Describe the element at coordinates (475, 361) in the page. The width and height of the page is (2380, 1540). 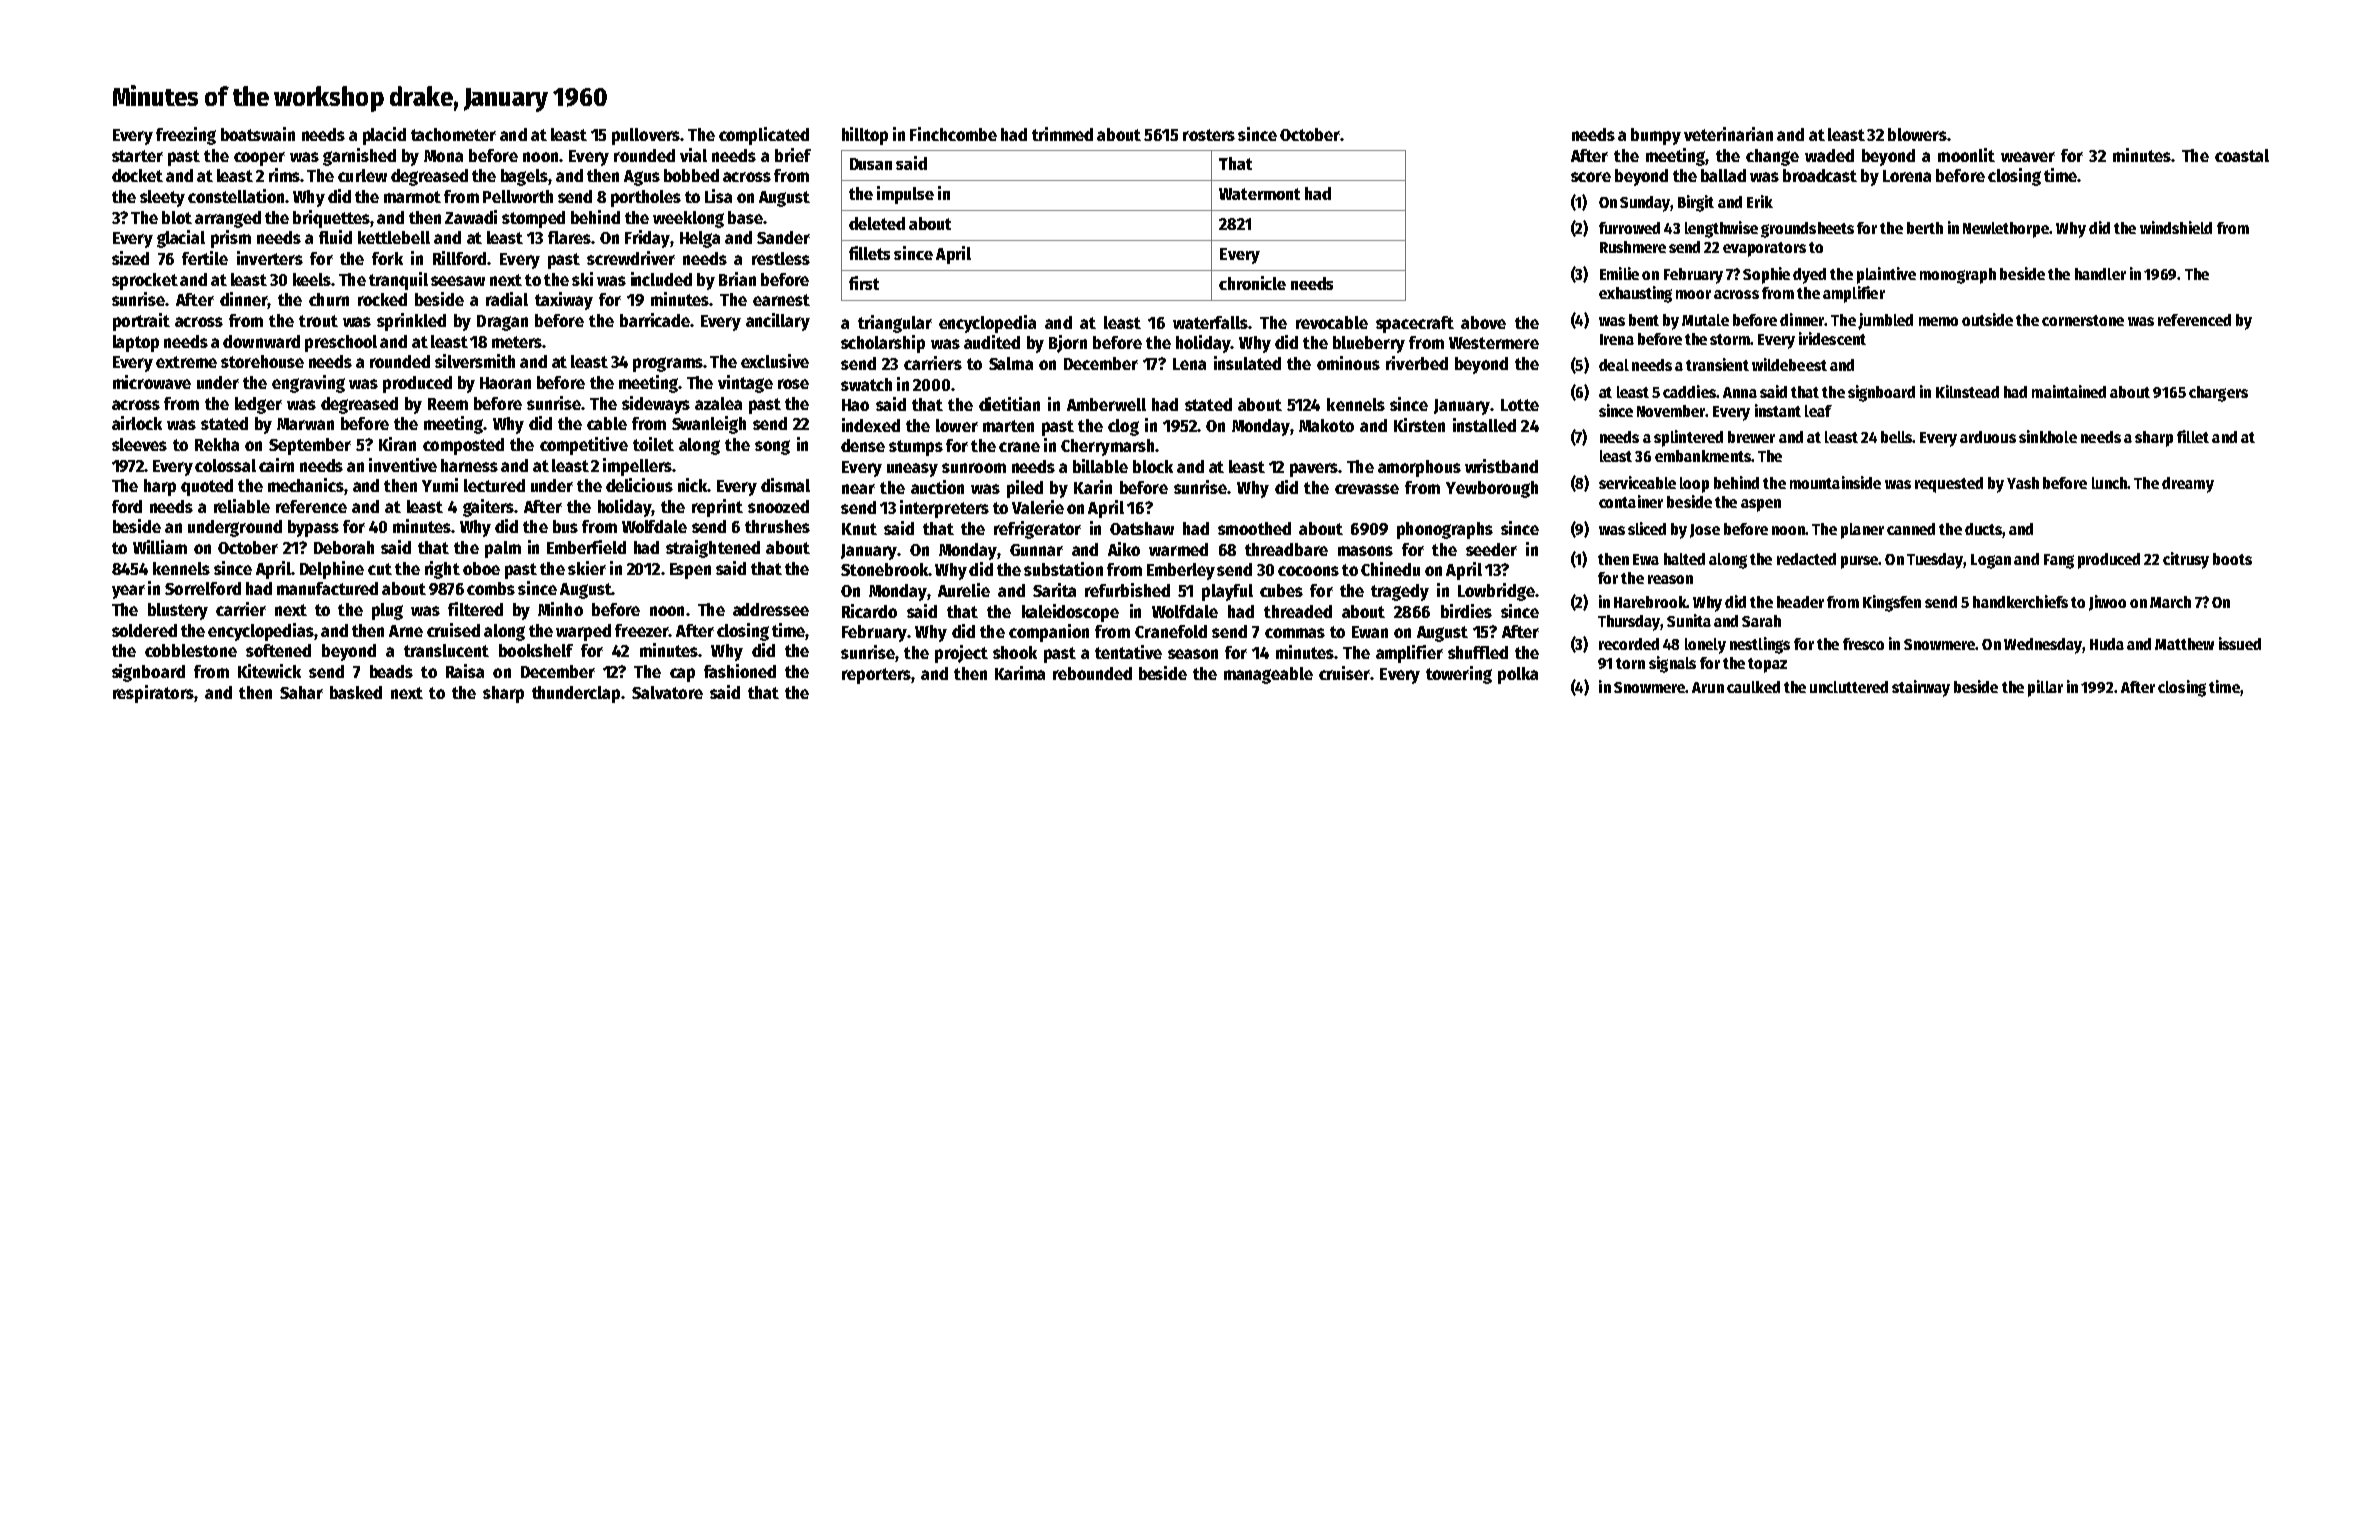
I see `silversmith` at that location.
